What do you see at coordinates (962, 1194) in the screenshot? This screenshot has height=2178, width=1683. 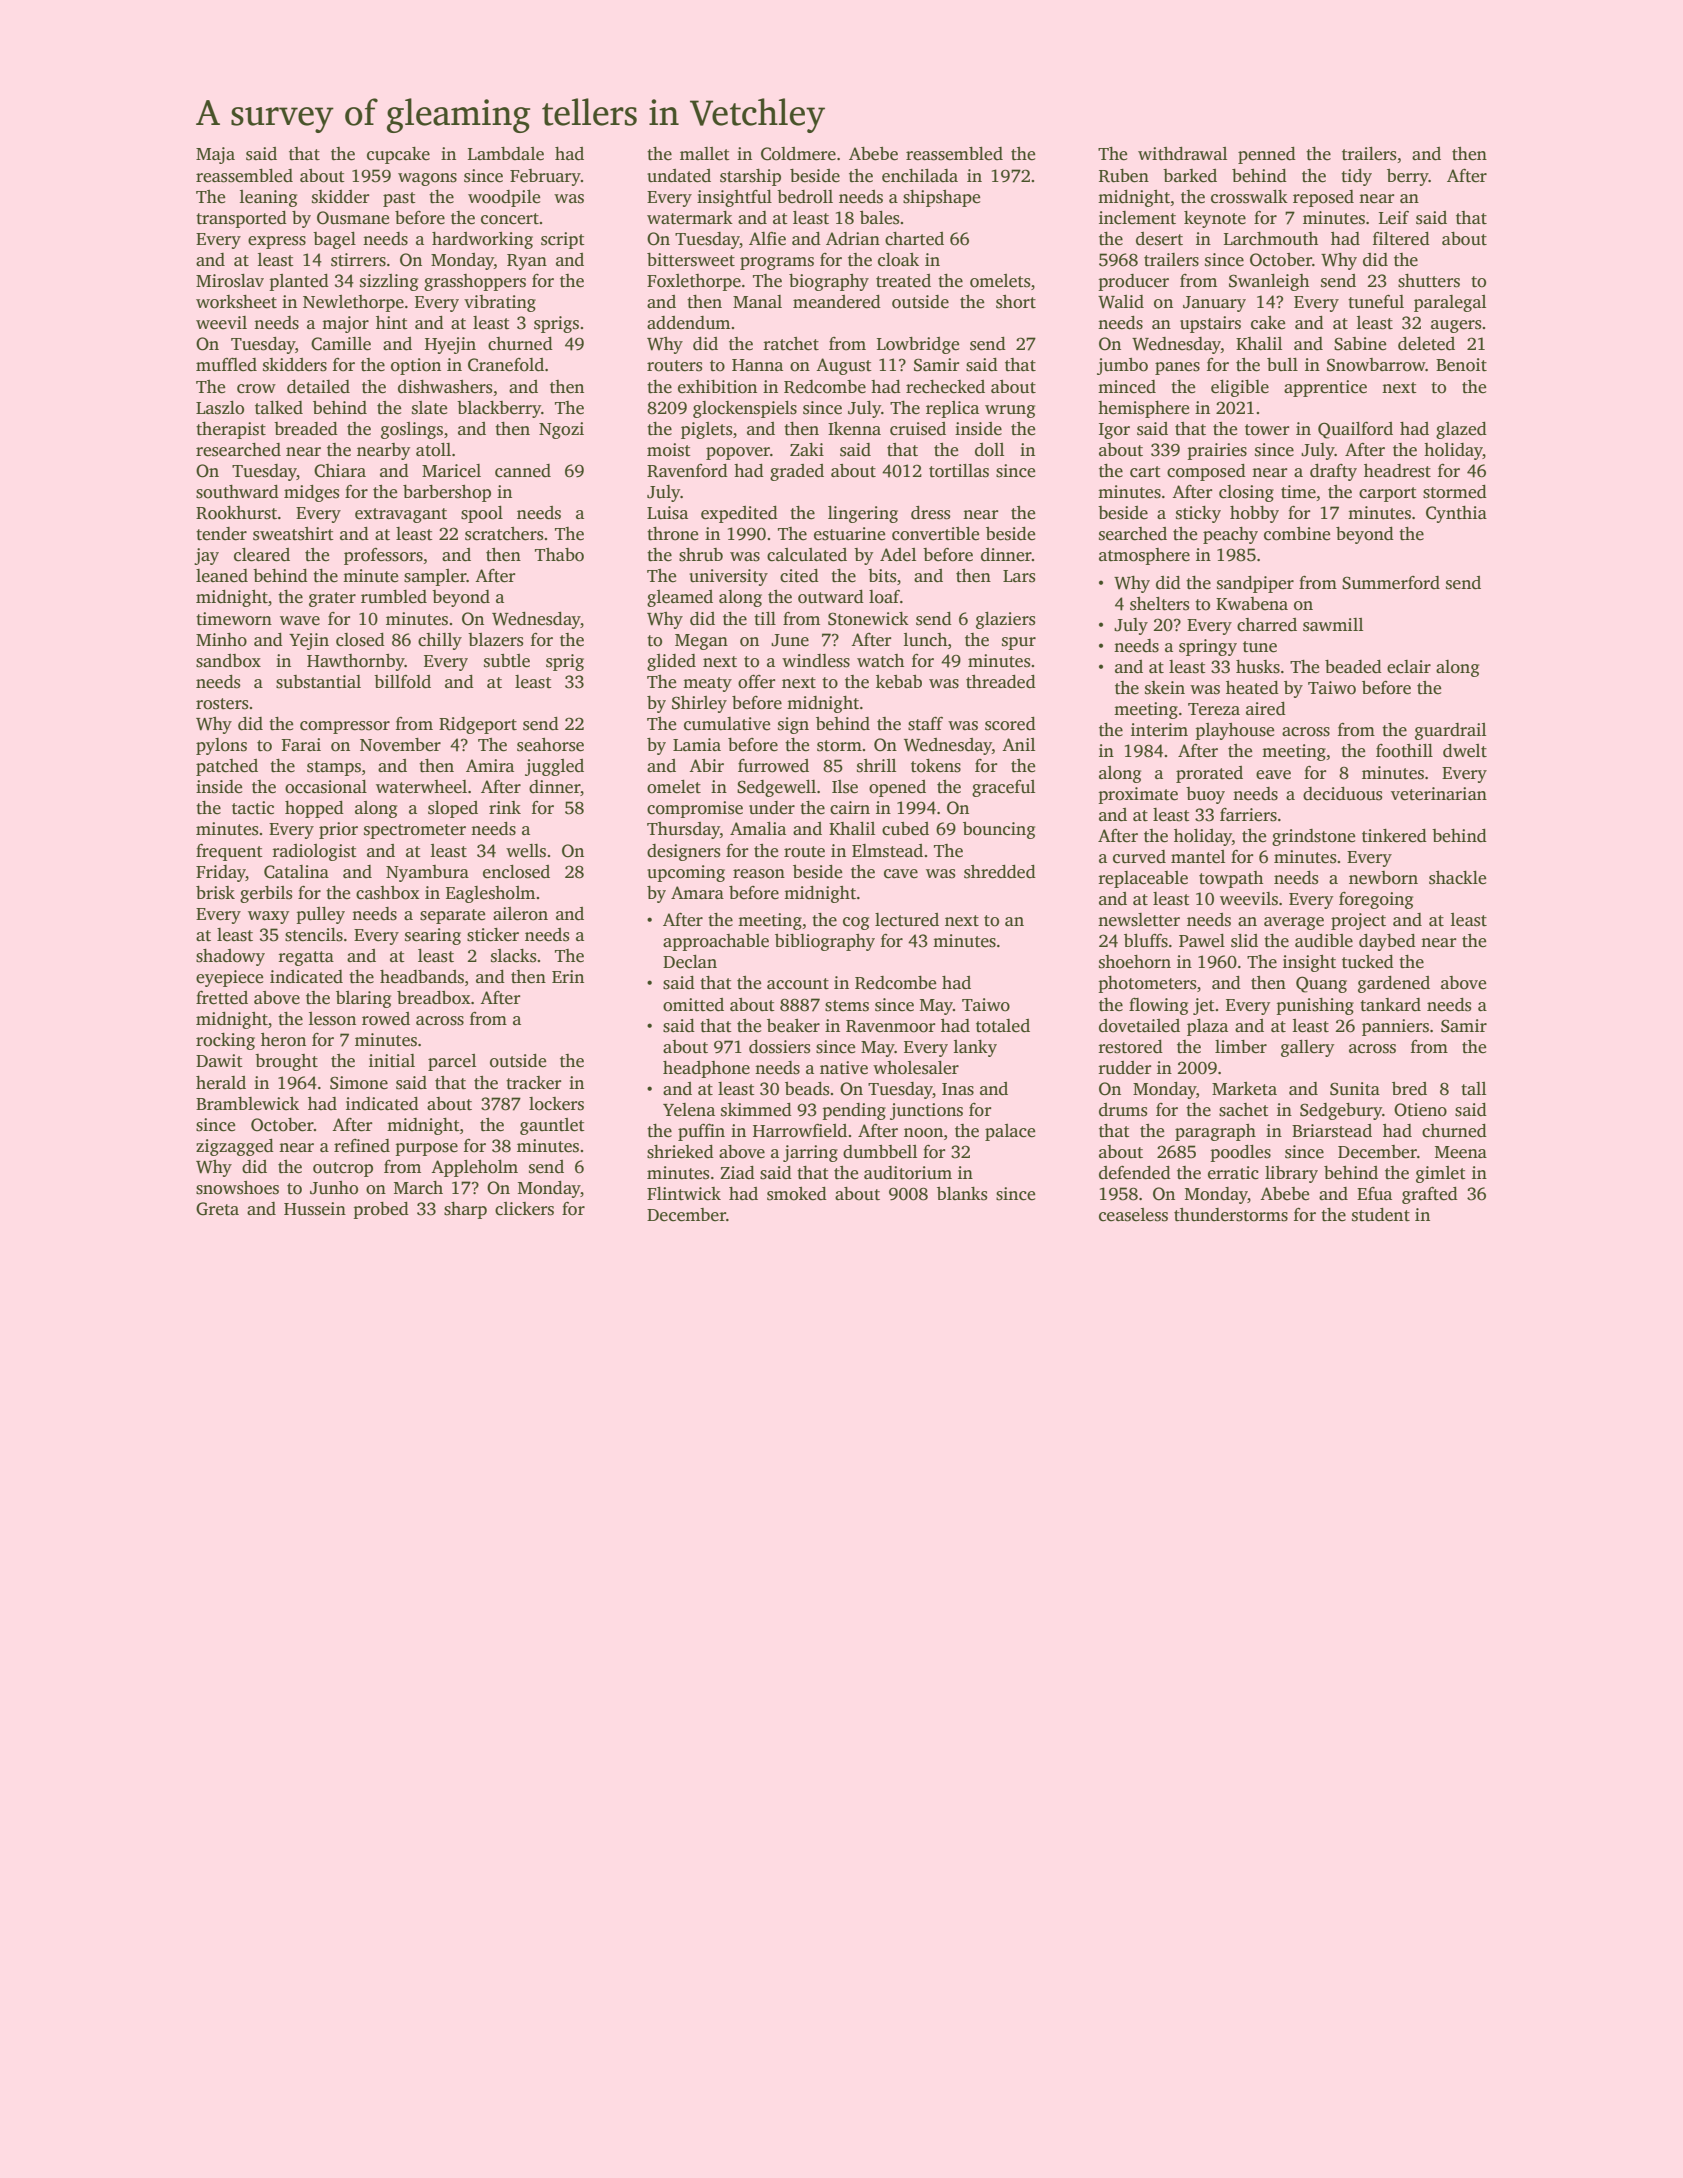 I see `blanks` at bounding box center [962, 1194].
